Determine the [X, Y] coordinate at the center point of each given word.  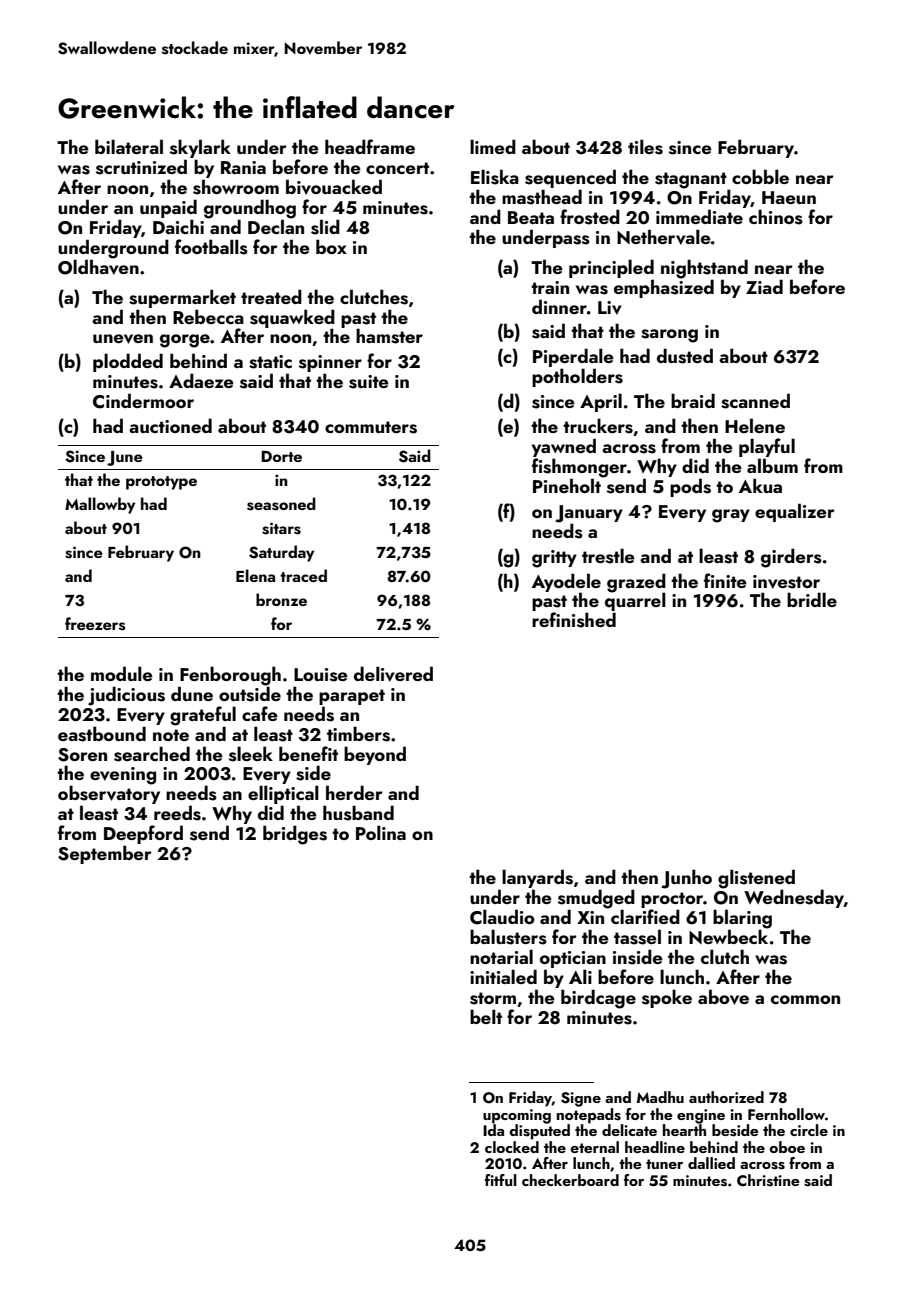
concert [397, 168]
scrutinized [141, 167]
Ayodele [566, 582]
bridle [812, 599]
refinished [574, 620]
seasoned [281, 504]
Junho [686, 879]
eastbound [102, 734]
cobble [760, 176]
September [105, 854]
